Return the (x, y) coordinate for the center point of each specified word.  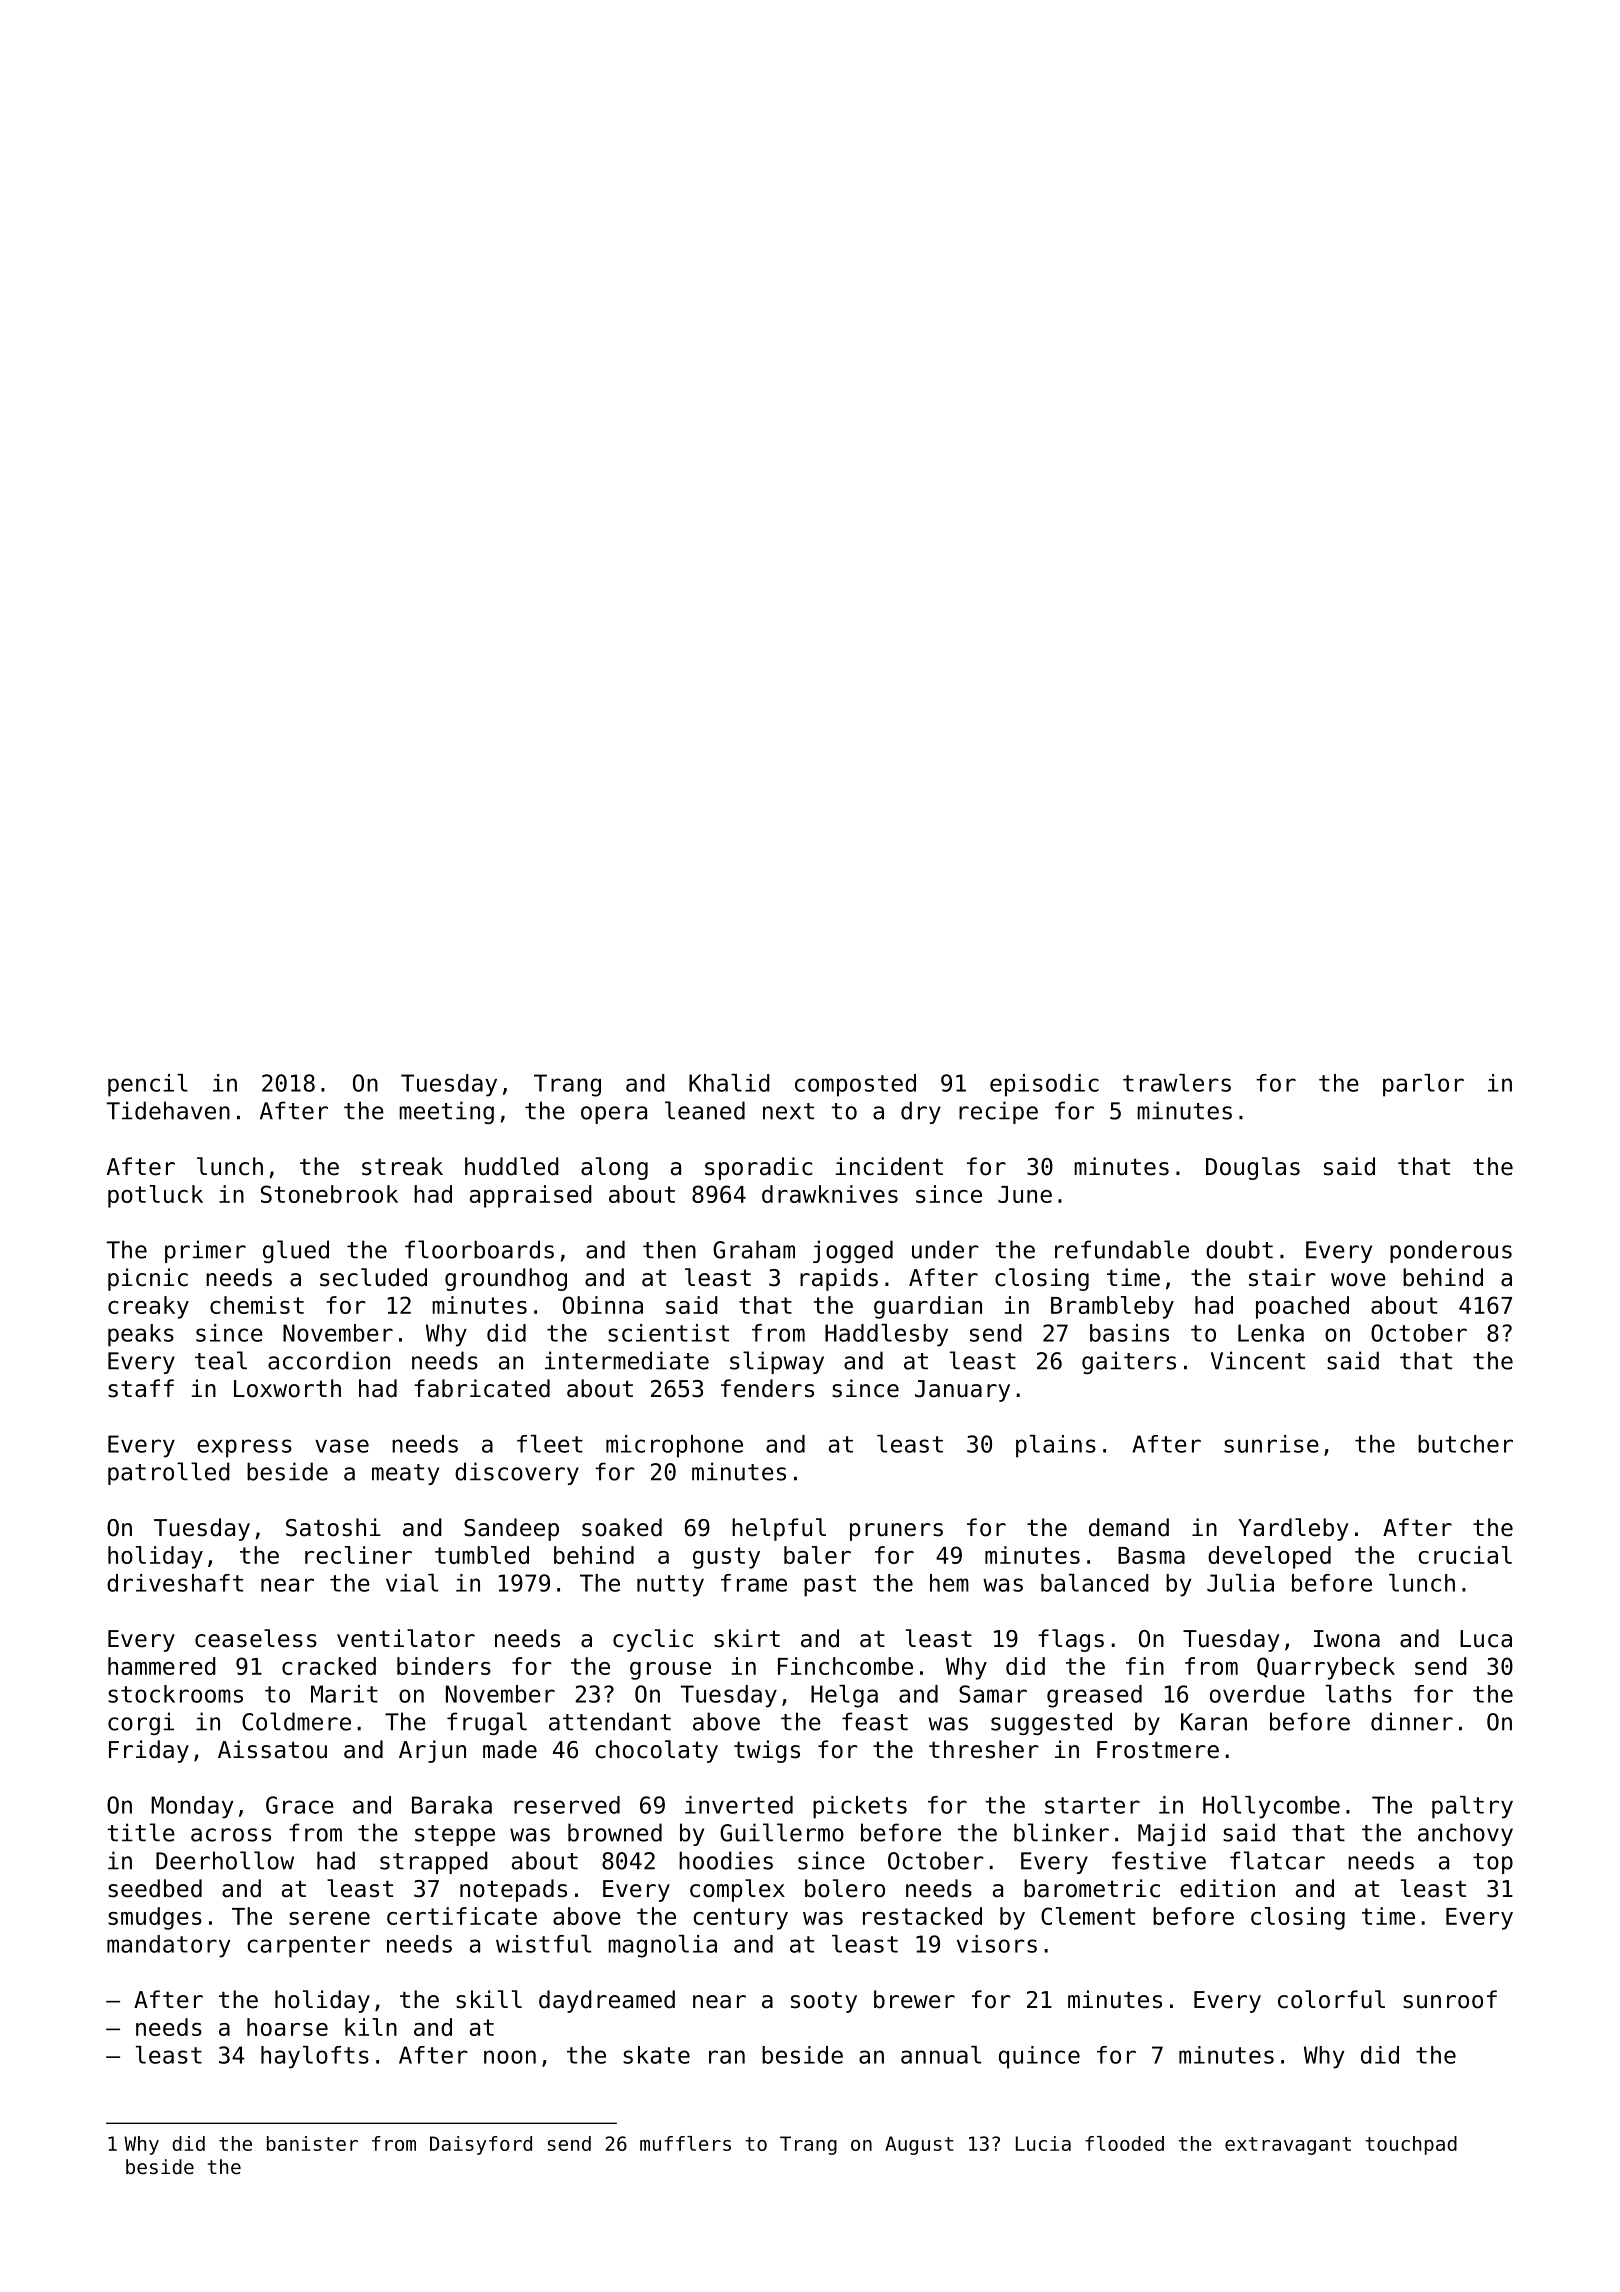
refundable (1122, 1249)
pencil (148, 1085)
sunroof (1450, 1999)
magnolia (662, 1946)
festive (1159, 1860)
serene (329, 1918)
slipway (777, 1362)
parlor (1423, 1085)
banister (312, 2143)
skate (656, 2055)
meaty (405, 1474)
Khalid (729, 1083)
